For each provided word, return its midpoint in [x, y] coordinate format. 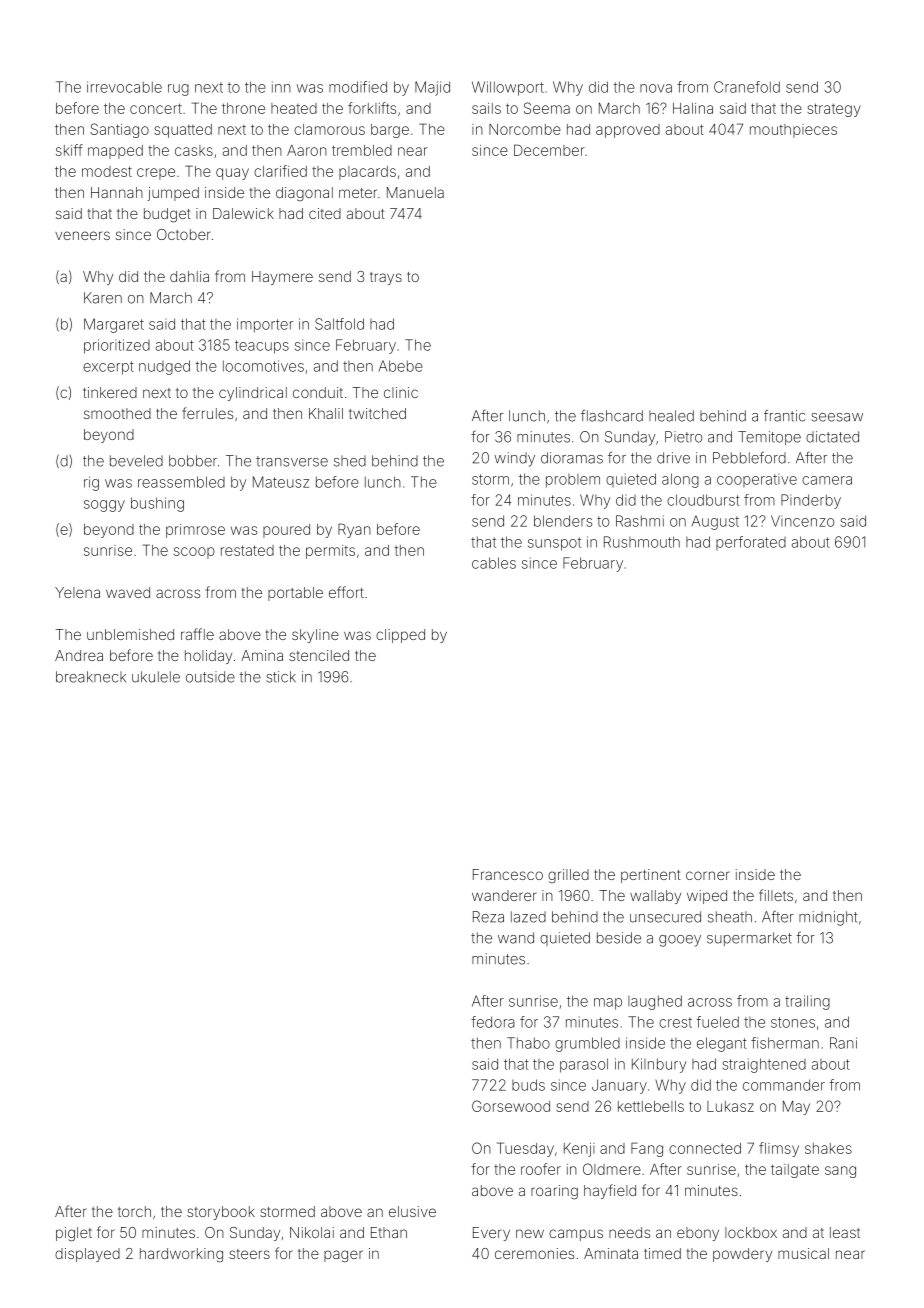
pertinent [651, 876]
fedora [493, 1022]
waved [128, 592]
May [796, 1108]
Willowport [508, 88]
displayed [87, 1255]
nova [656, 88]
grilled [568, 876]
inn [281, 87]
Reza [488, 917]
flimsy [779, 1149]
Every [491, 1234]
